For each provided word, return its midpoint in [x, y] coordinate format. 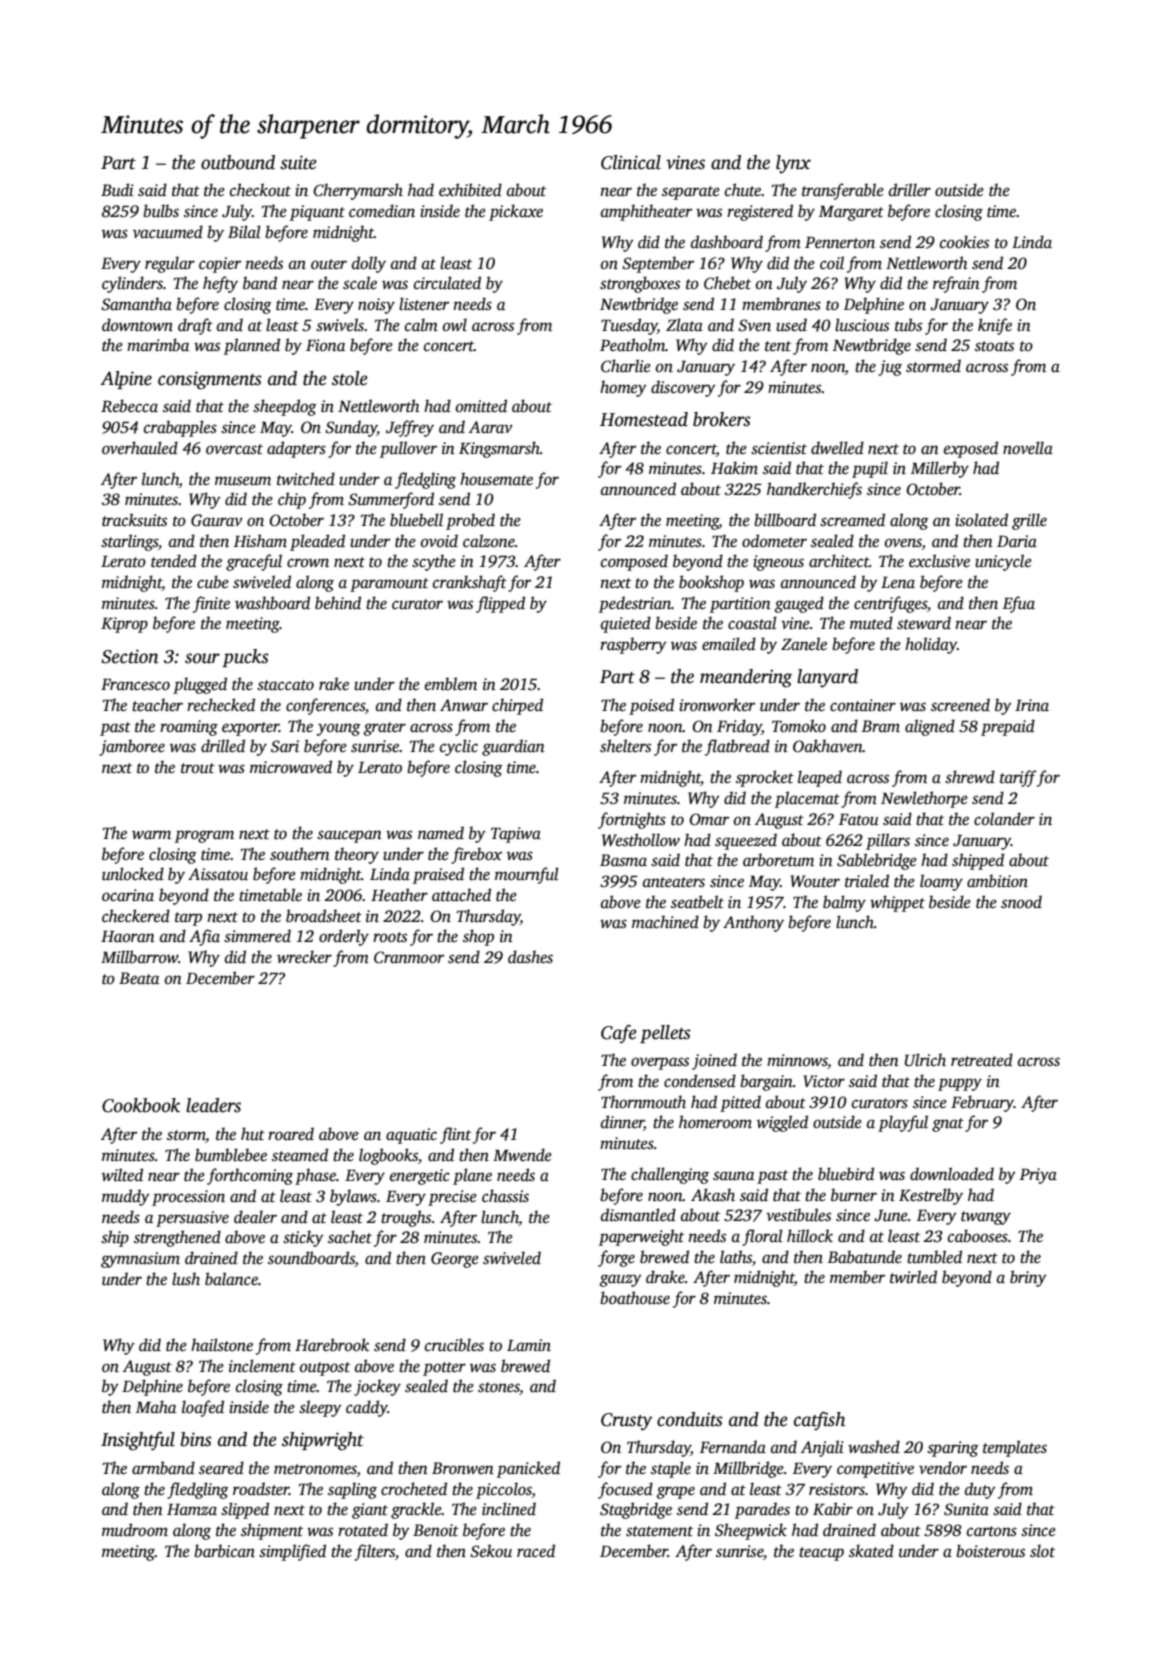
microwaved [291, 767]
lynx [793, 164]
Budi [117, 189]
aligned [930, 727]
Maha [156, 1406]
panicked [528, 1469]
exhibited [470, 190]
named [441, 833]
